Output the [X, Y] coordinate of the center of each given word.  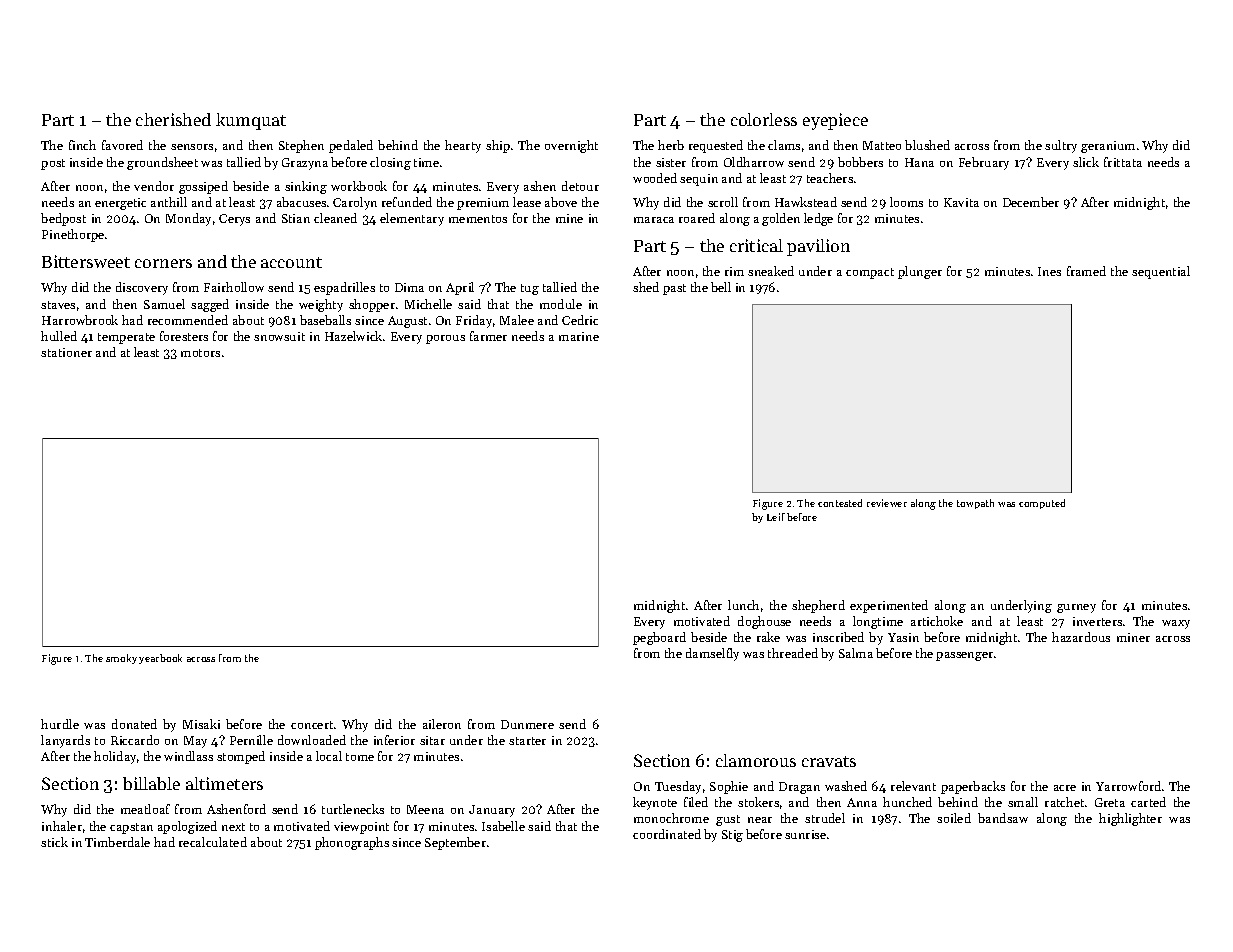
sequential [1161, 272]
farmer [488, 336]
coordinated [667, 834]
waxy [1176, 624]
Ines [1049, 271]
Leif [776, 517]
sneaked [771, 271]
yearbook [160, 659]
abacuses [301, 202]
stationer [66, 352]
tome [360, 757]
